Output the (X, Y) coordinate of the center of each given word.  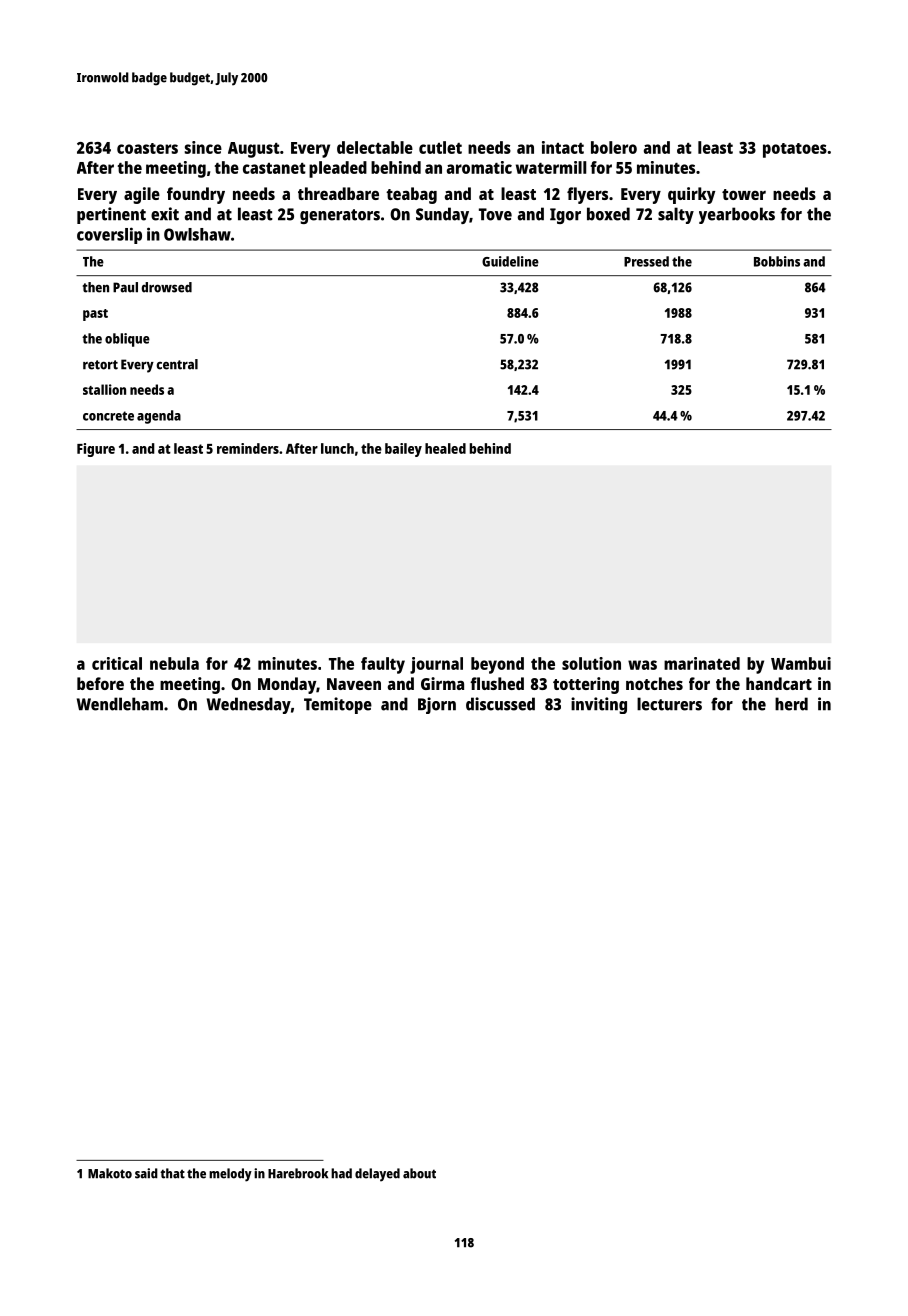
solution (591, 663)
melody (230, 1175)
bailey (403, 450)
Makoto (110, 1173)
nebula (174, 663)
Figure (96, 450)
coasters (147, 148)
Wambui (801, 663)
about (419, 1173)
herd (791, 704)
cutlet (440, 147)
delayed (377, 1175)
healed (445, 448)
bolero (614, 147)
